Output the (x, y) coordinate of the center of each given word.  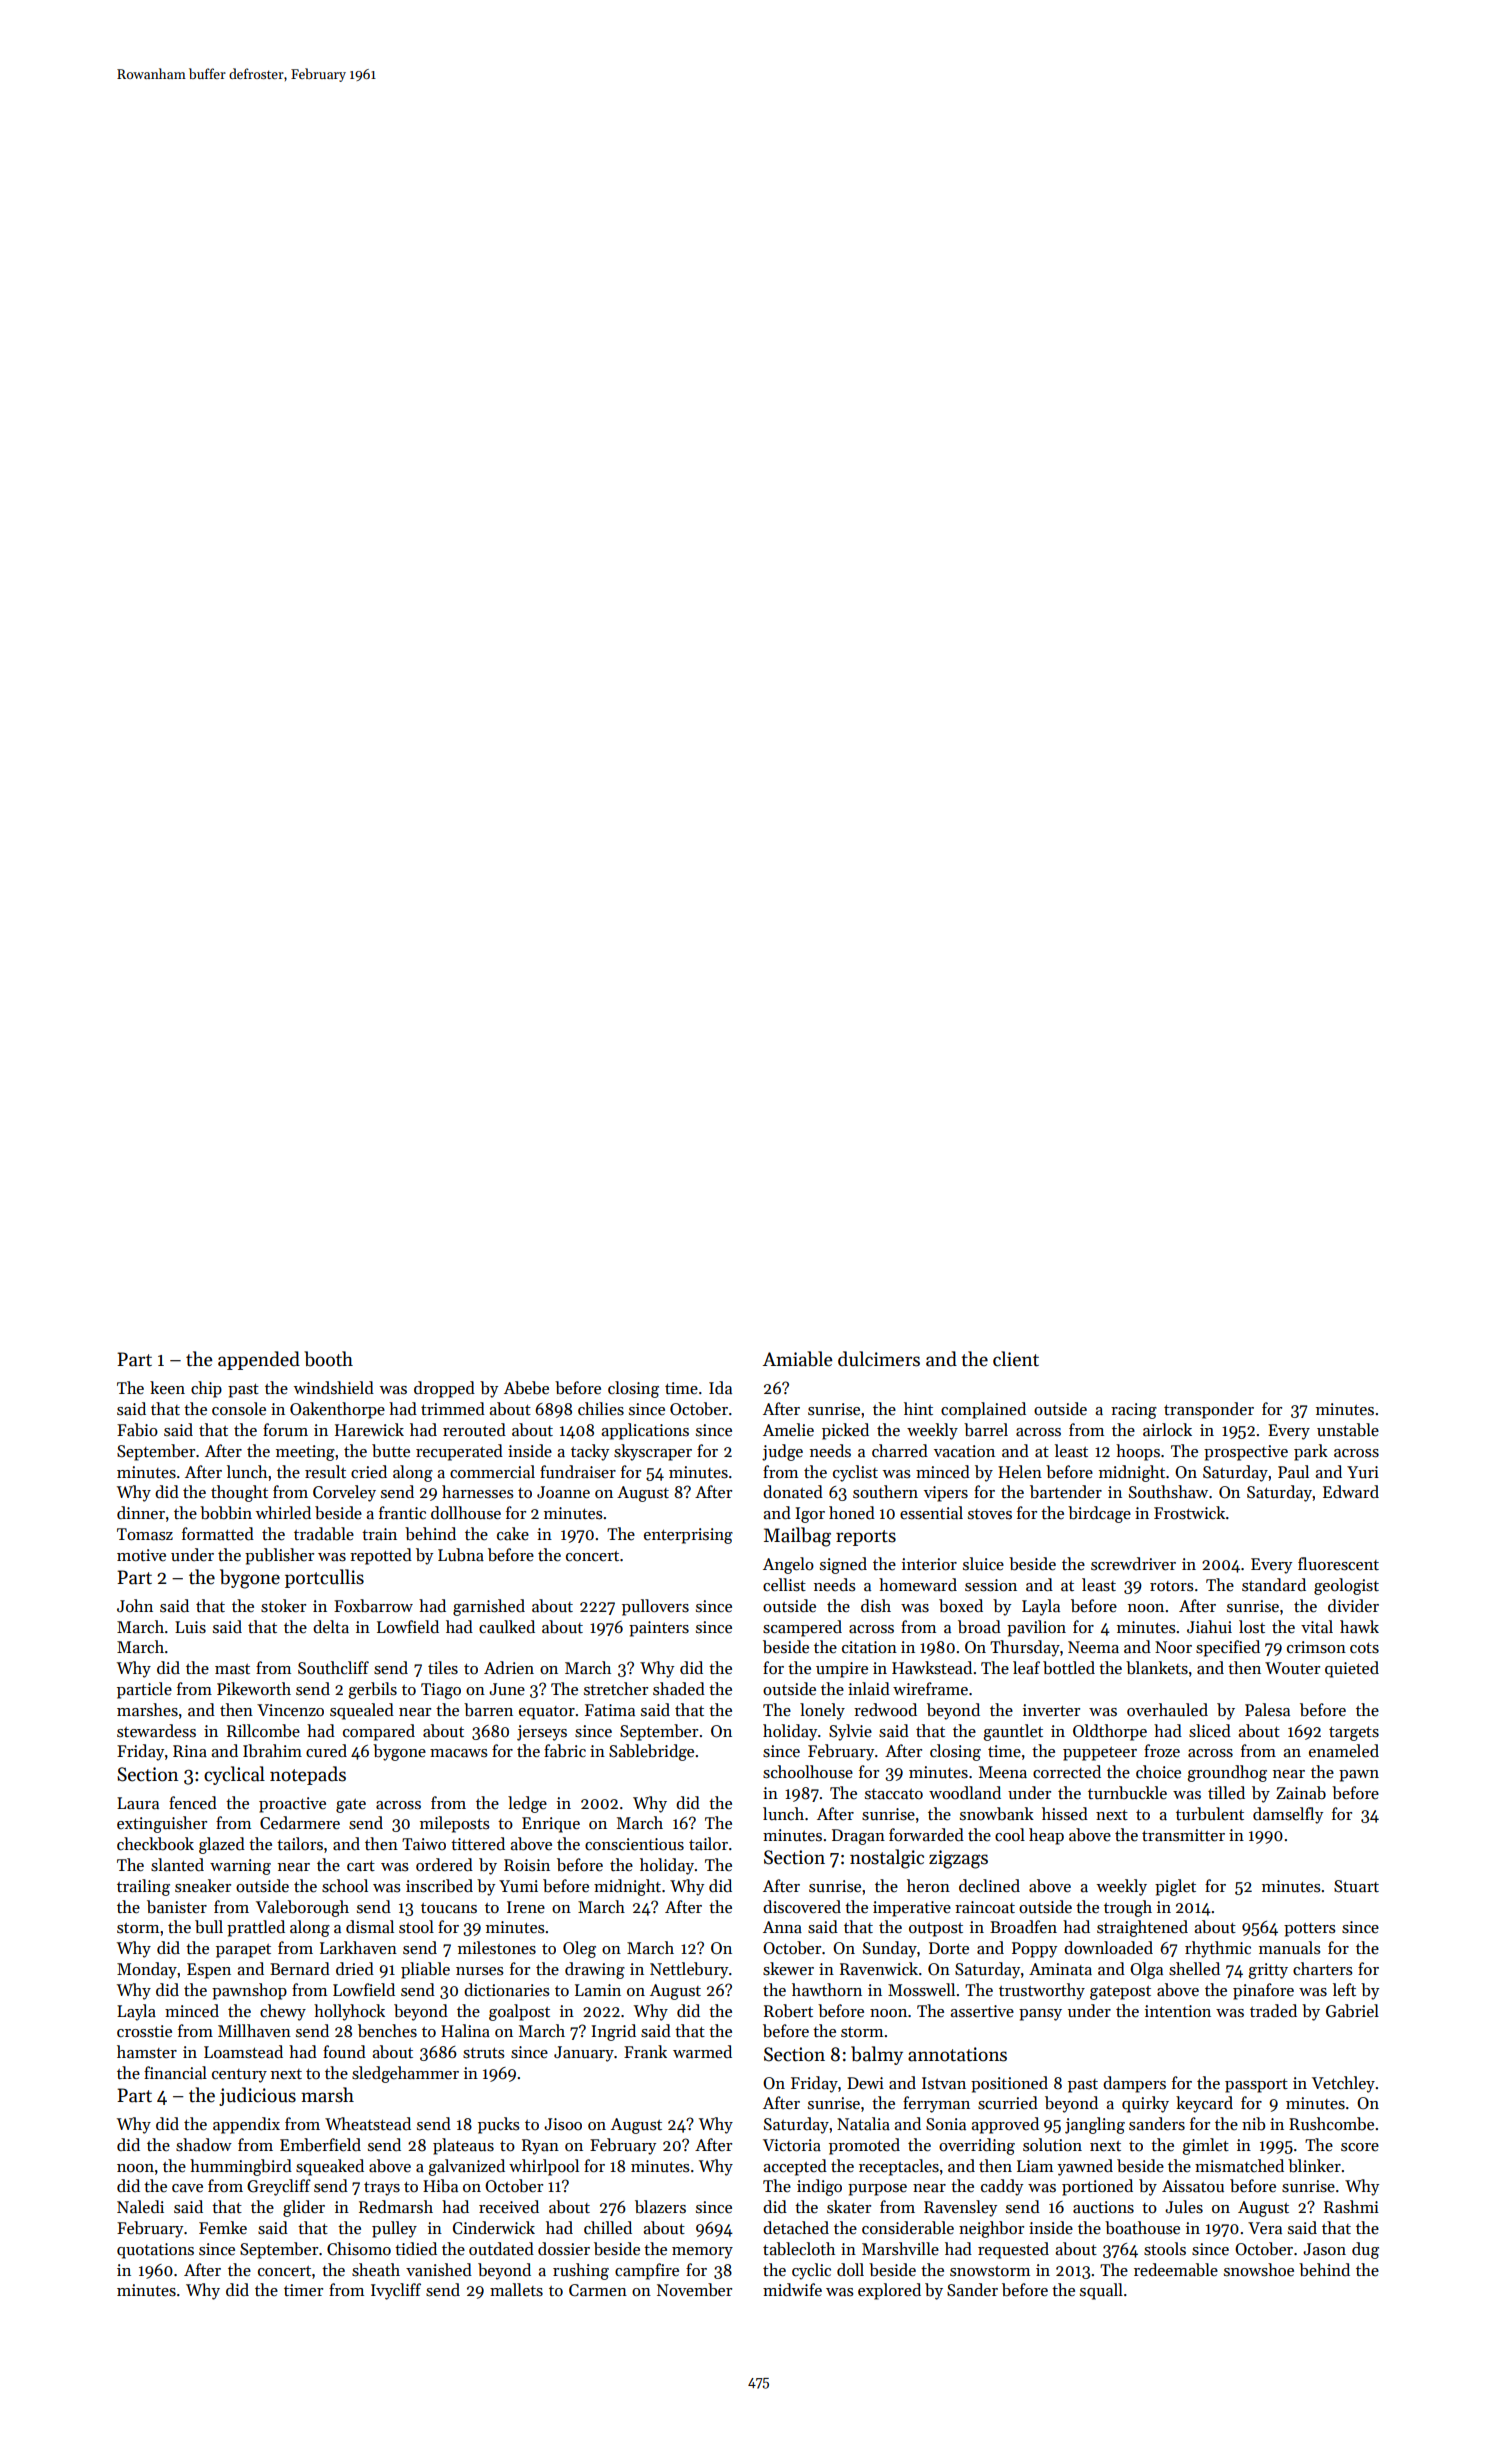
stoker (283, 1606)
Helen (1020, 1472)
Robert (788, 2011)
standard (1274, 1585)
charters (1323, 1969)
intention (1178, 2011)
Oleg (579, 1949)
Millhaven (254, 2031)
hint (918, 1408)
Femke (223, 2228)
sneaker (203, 1886)
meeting (305, 1453)
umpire (842, 1670)
